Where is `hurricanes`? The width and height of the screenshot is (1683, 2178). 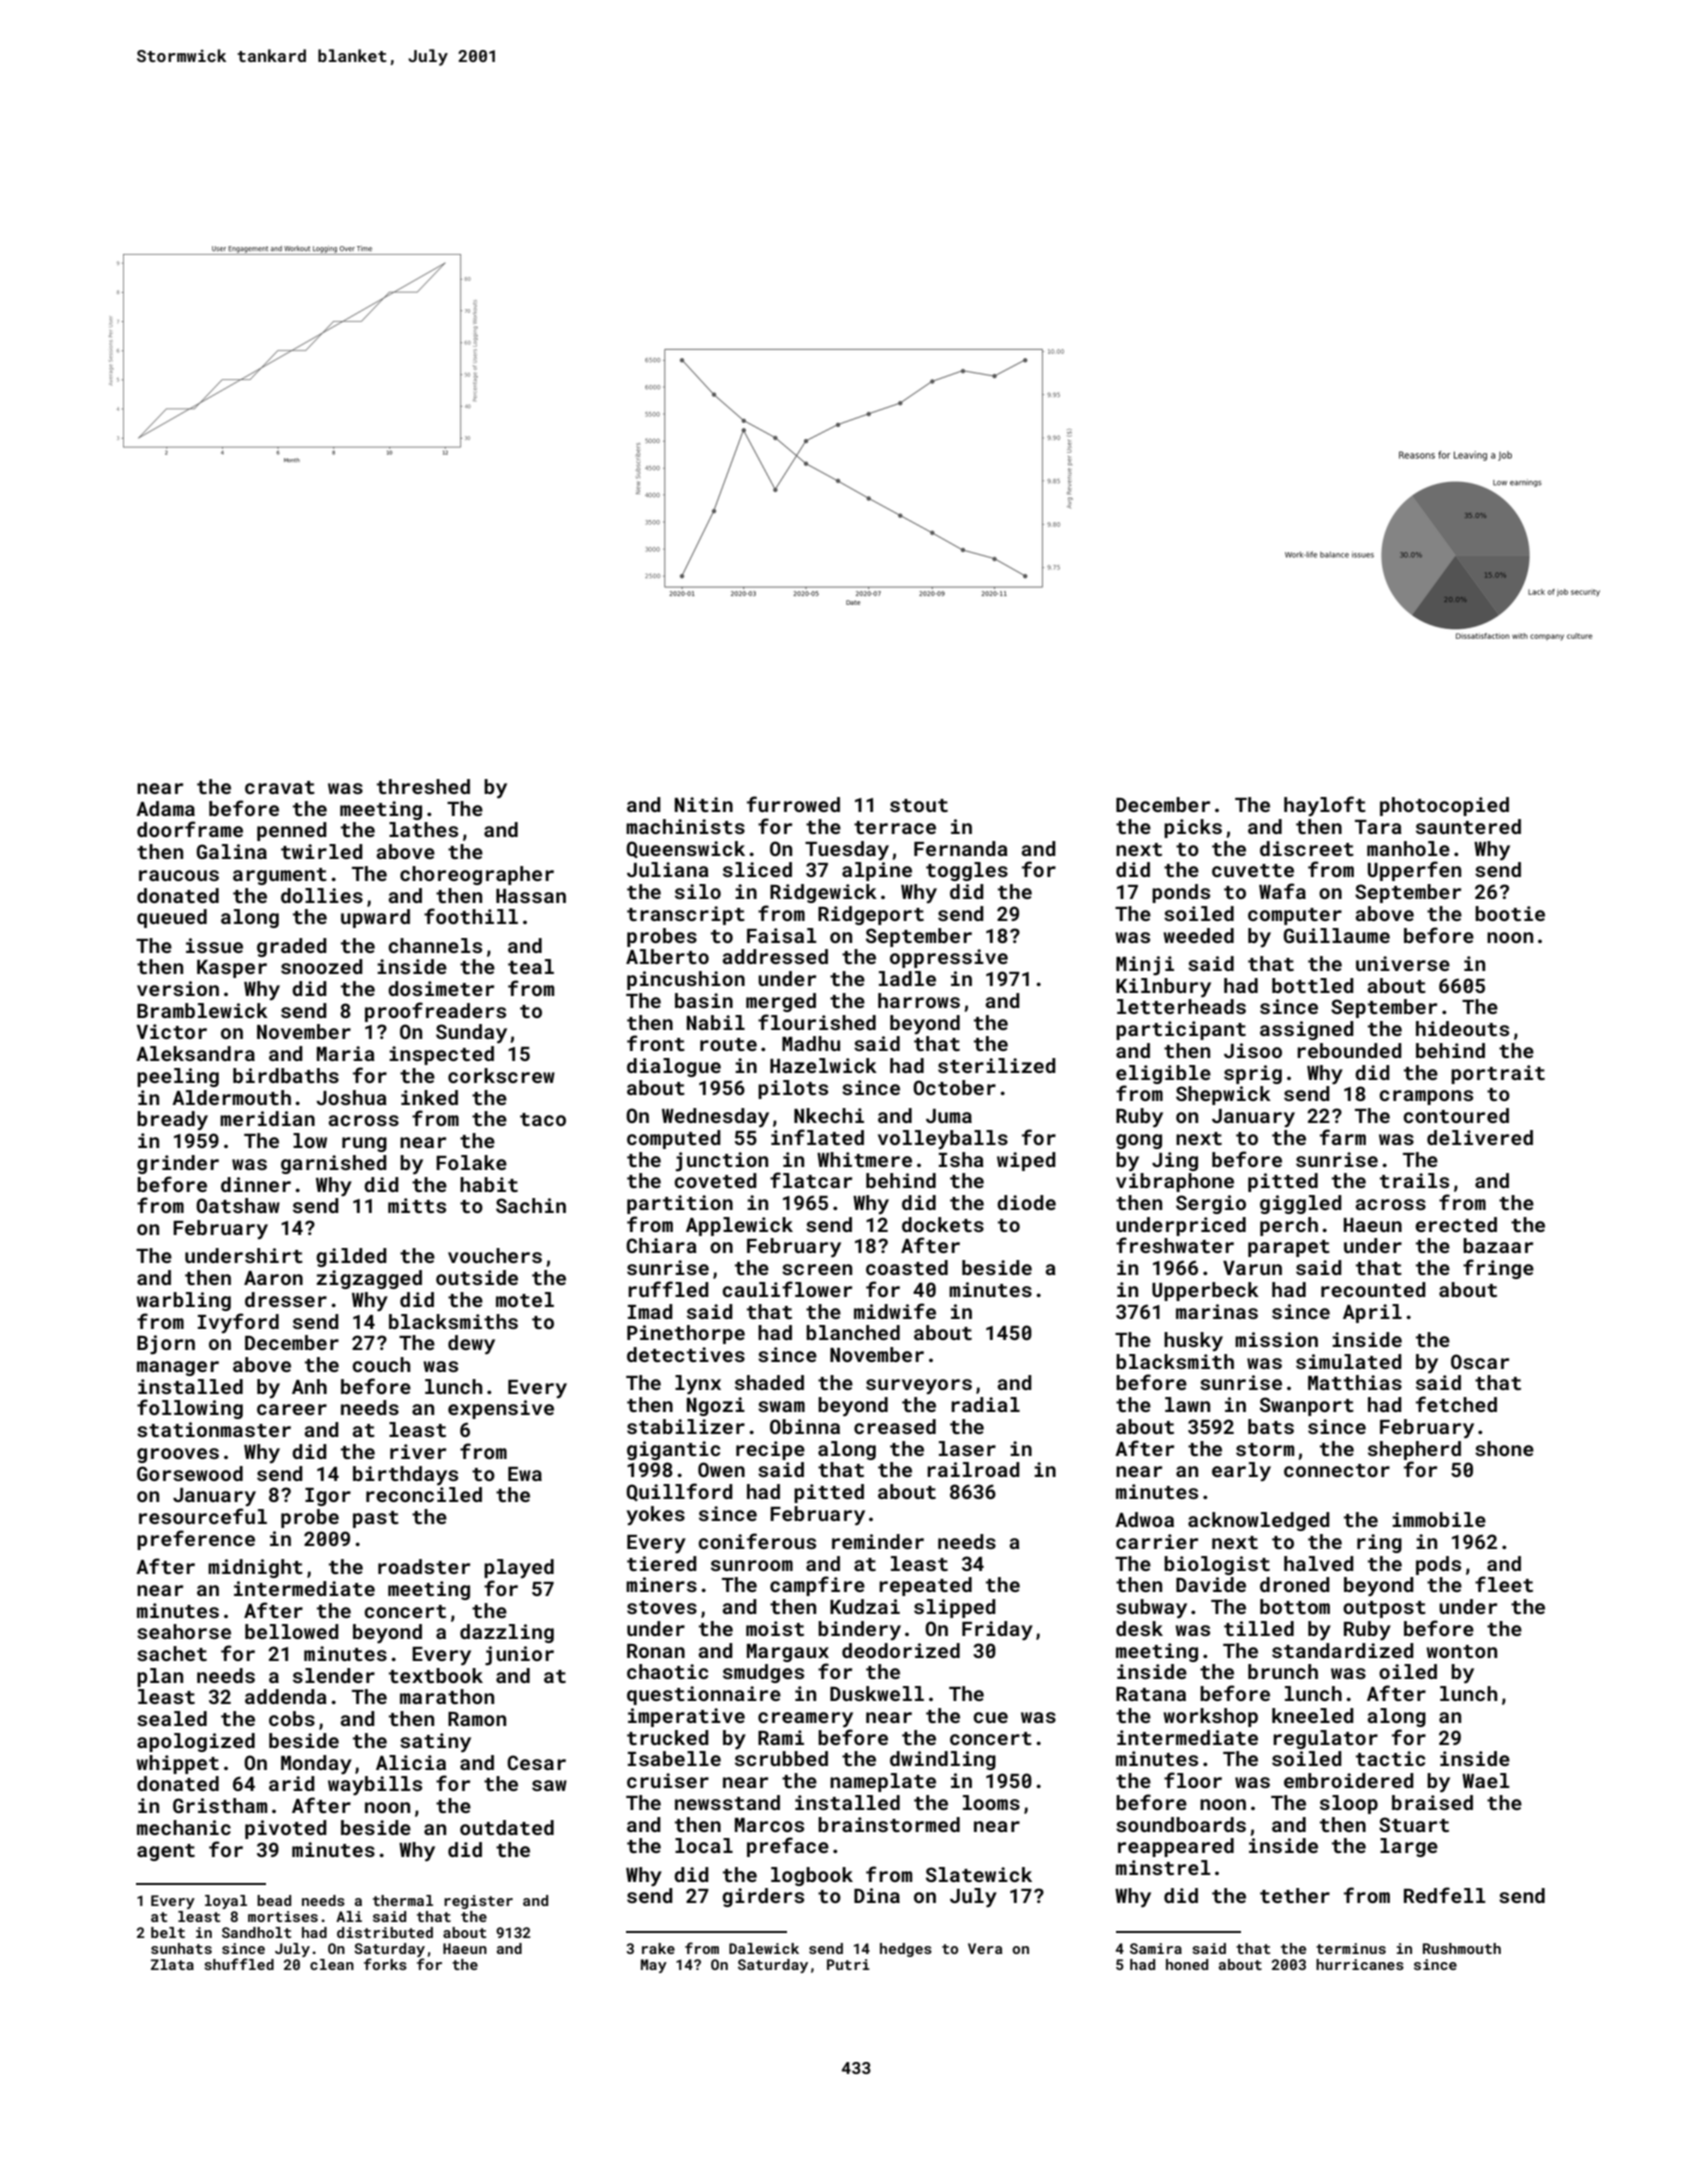 hurricanes is located at coordinates (1360, 1964).
